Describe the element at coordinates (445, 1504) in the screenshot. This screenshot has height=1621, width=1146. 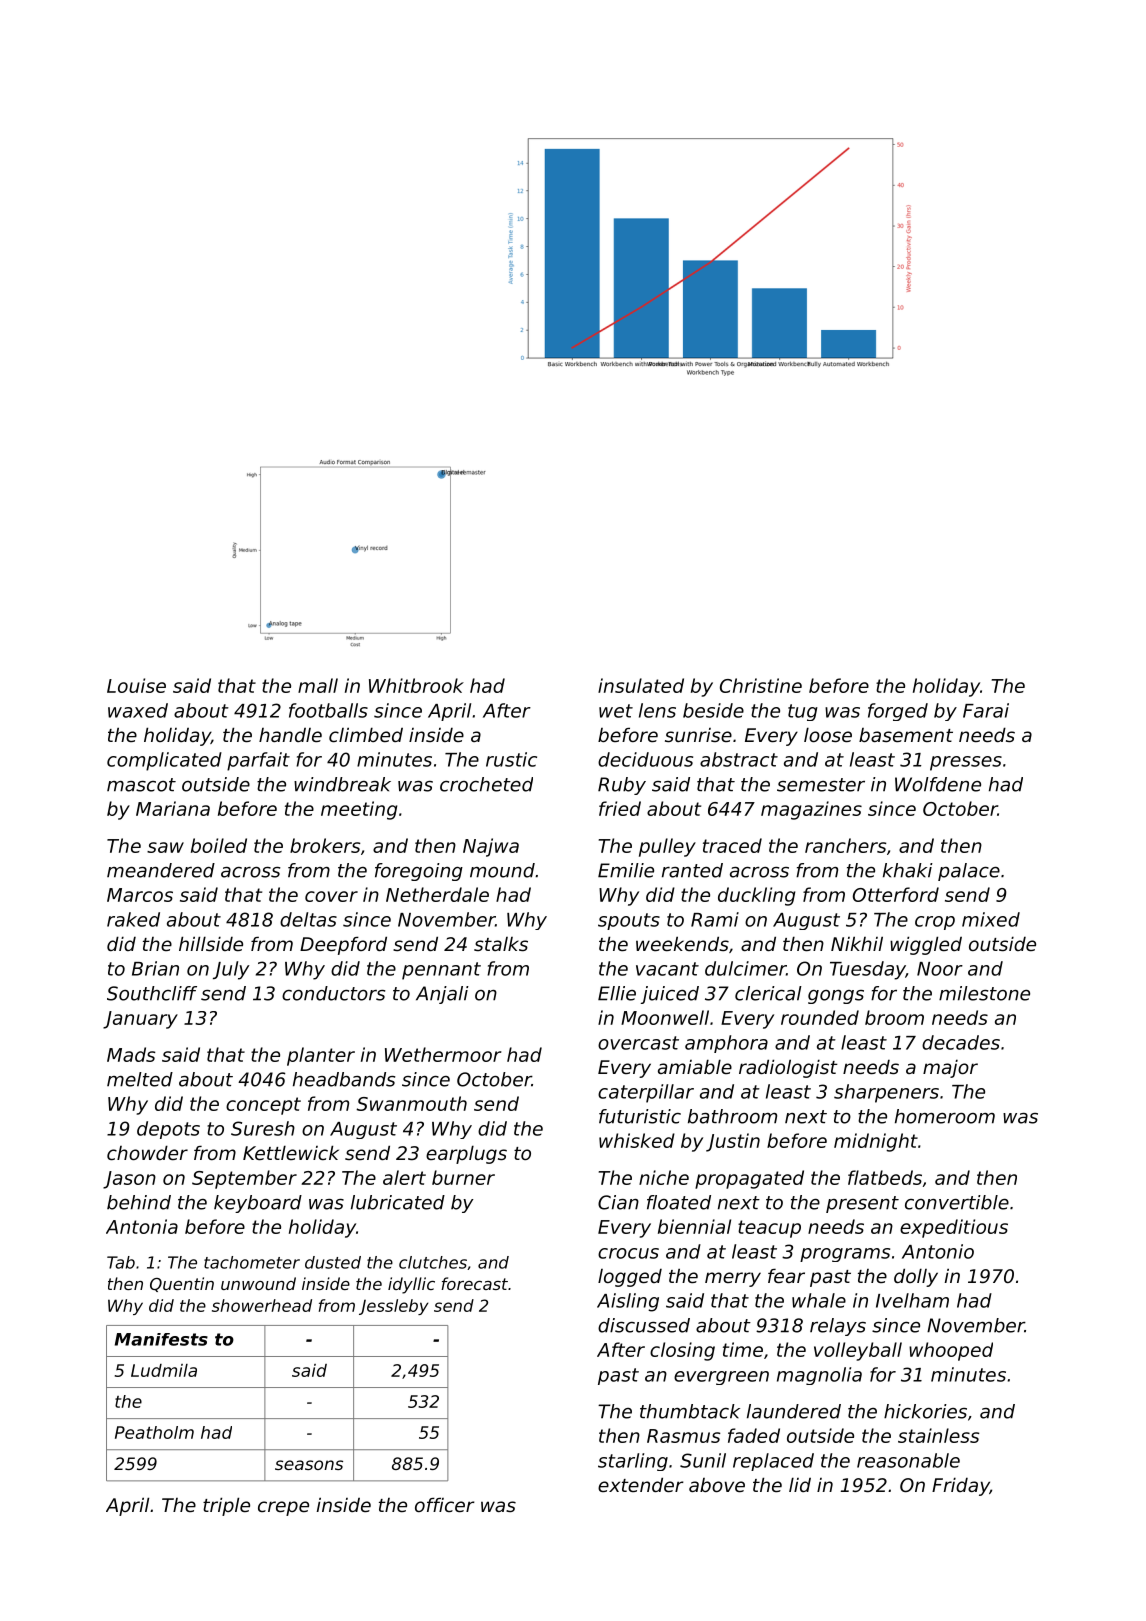
I see `officer` at that location.
